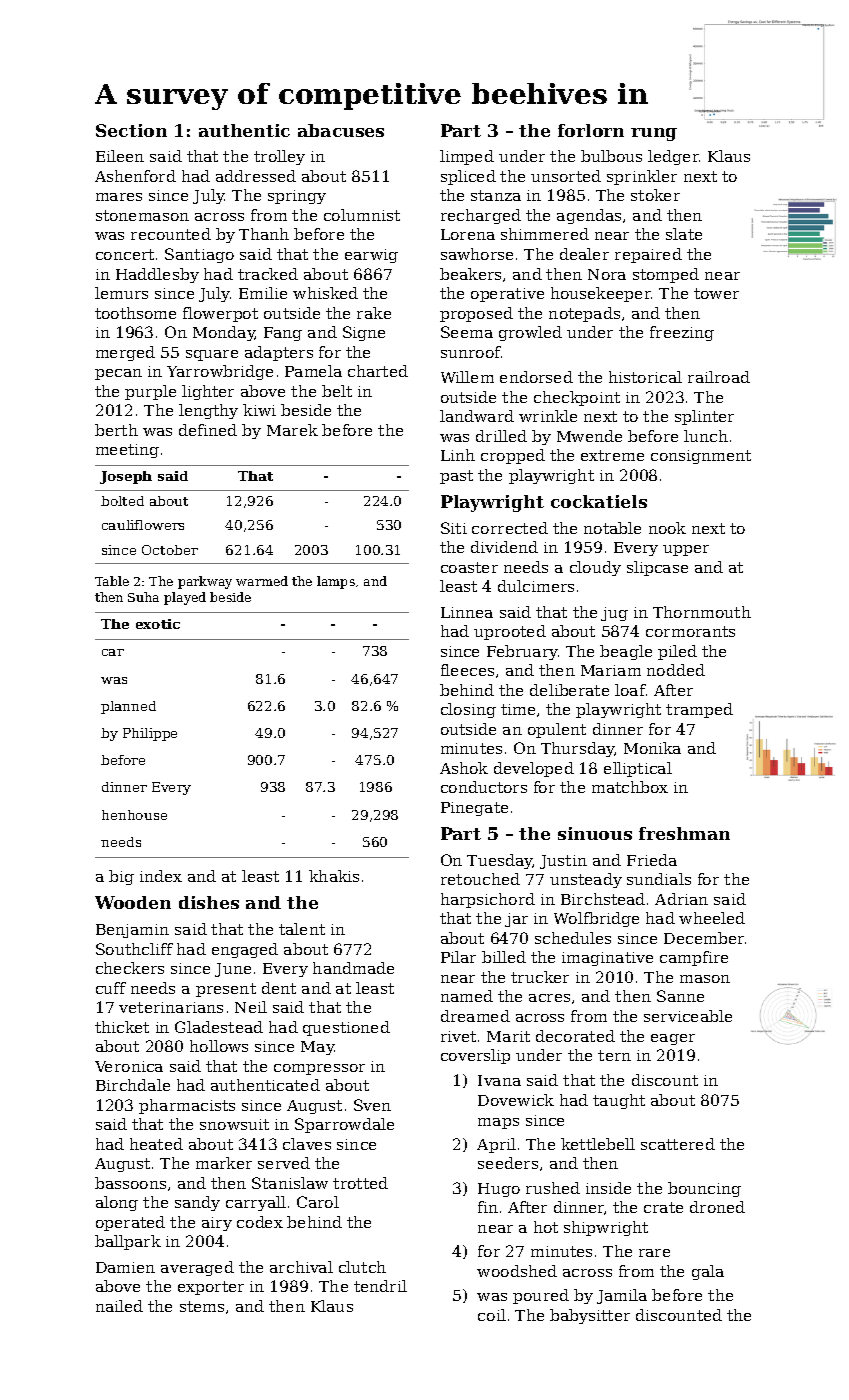 The image size is (849, 1400). What do you see at coordinates (566, 176) in the screenshot?
I see `unsorted` at bounding box center [566, 176].
